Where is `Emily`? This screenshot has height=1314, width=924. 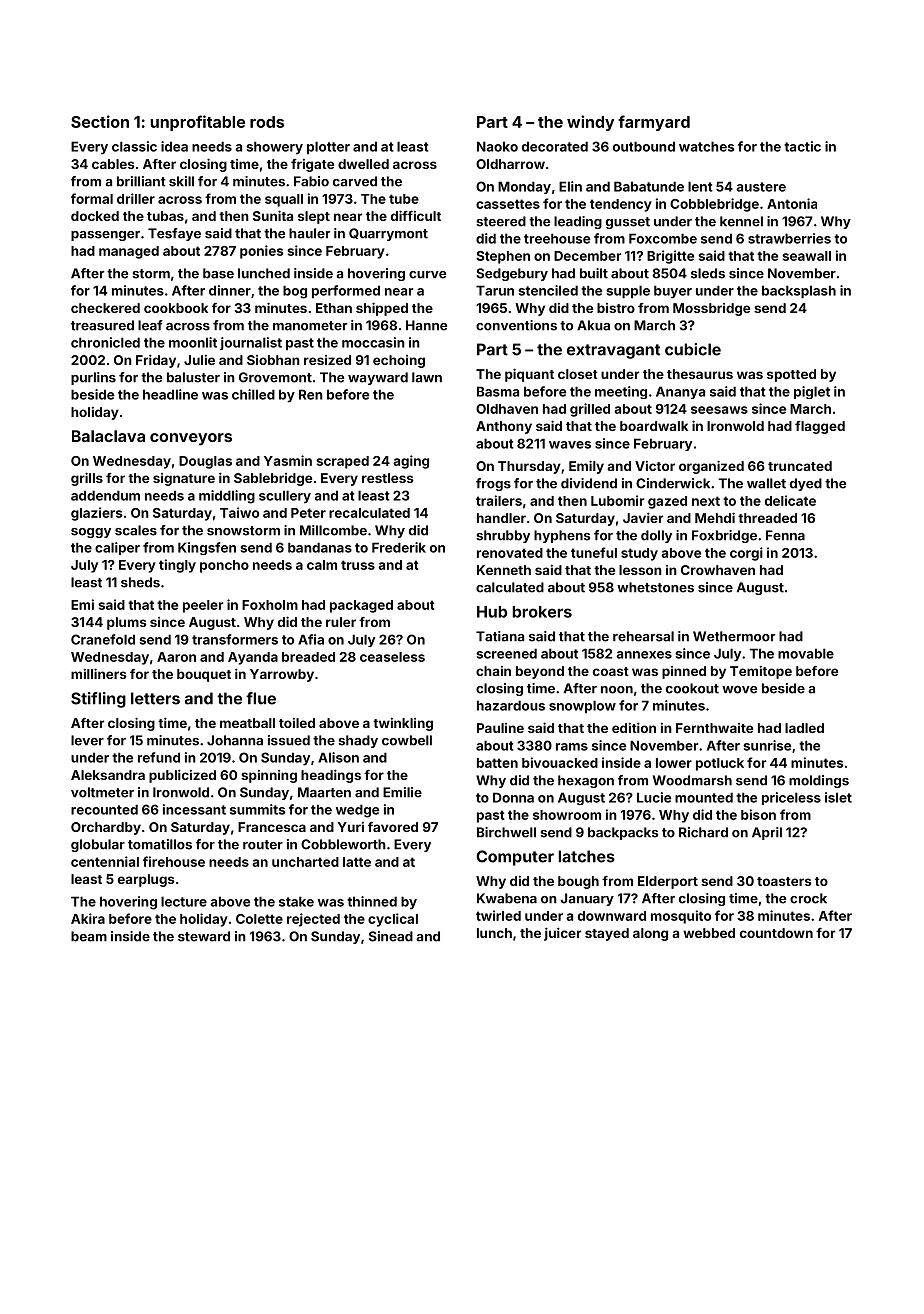 Emily is located at coordinates (586, 467).
